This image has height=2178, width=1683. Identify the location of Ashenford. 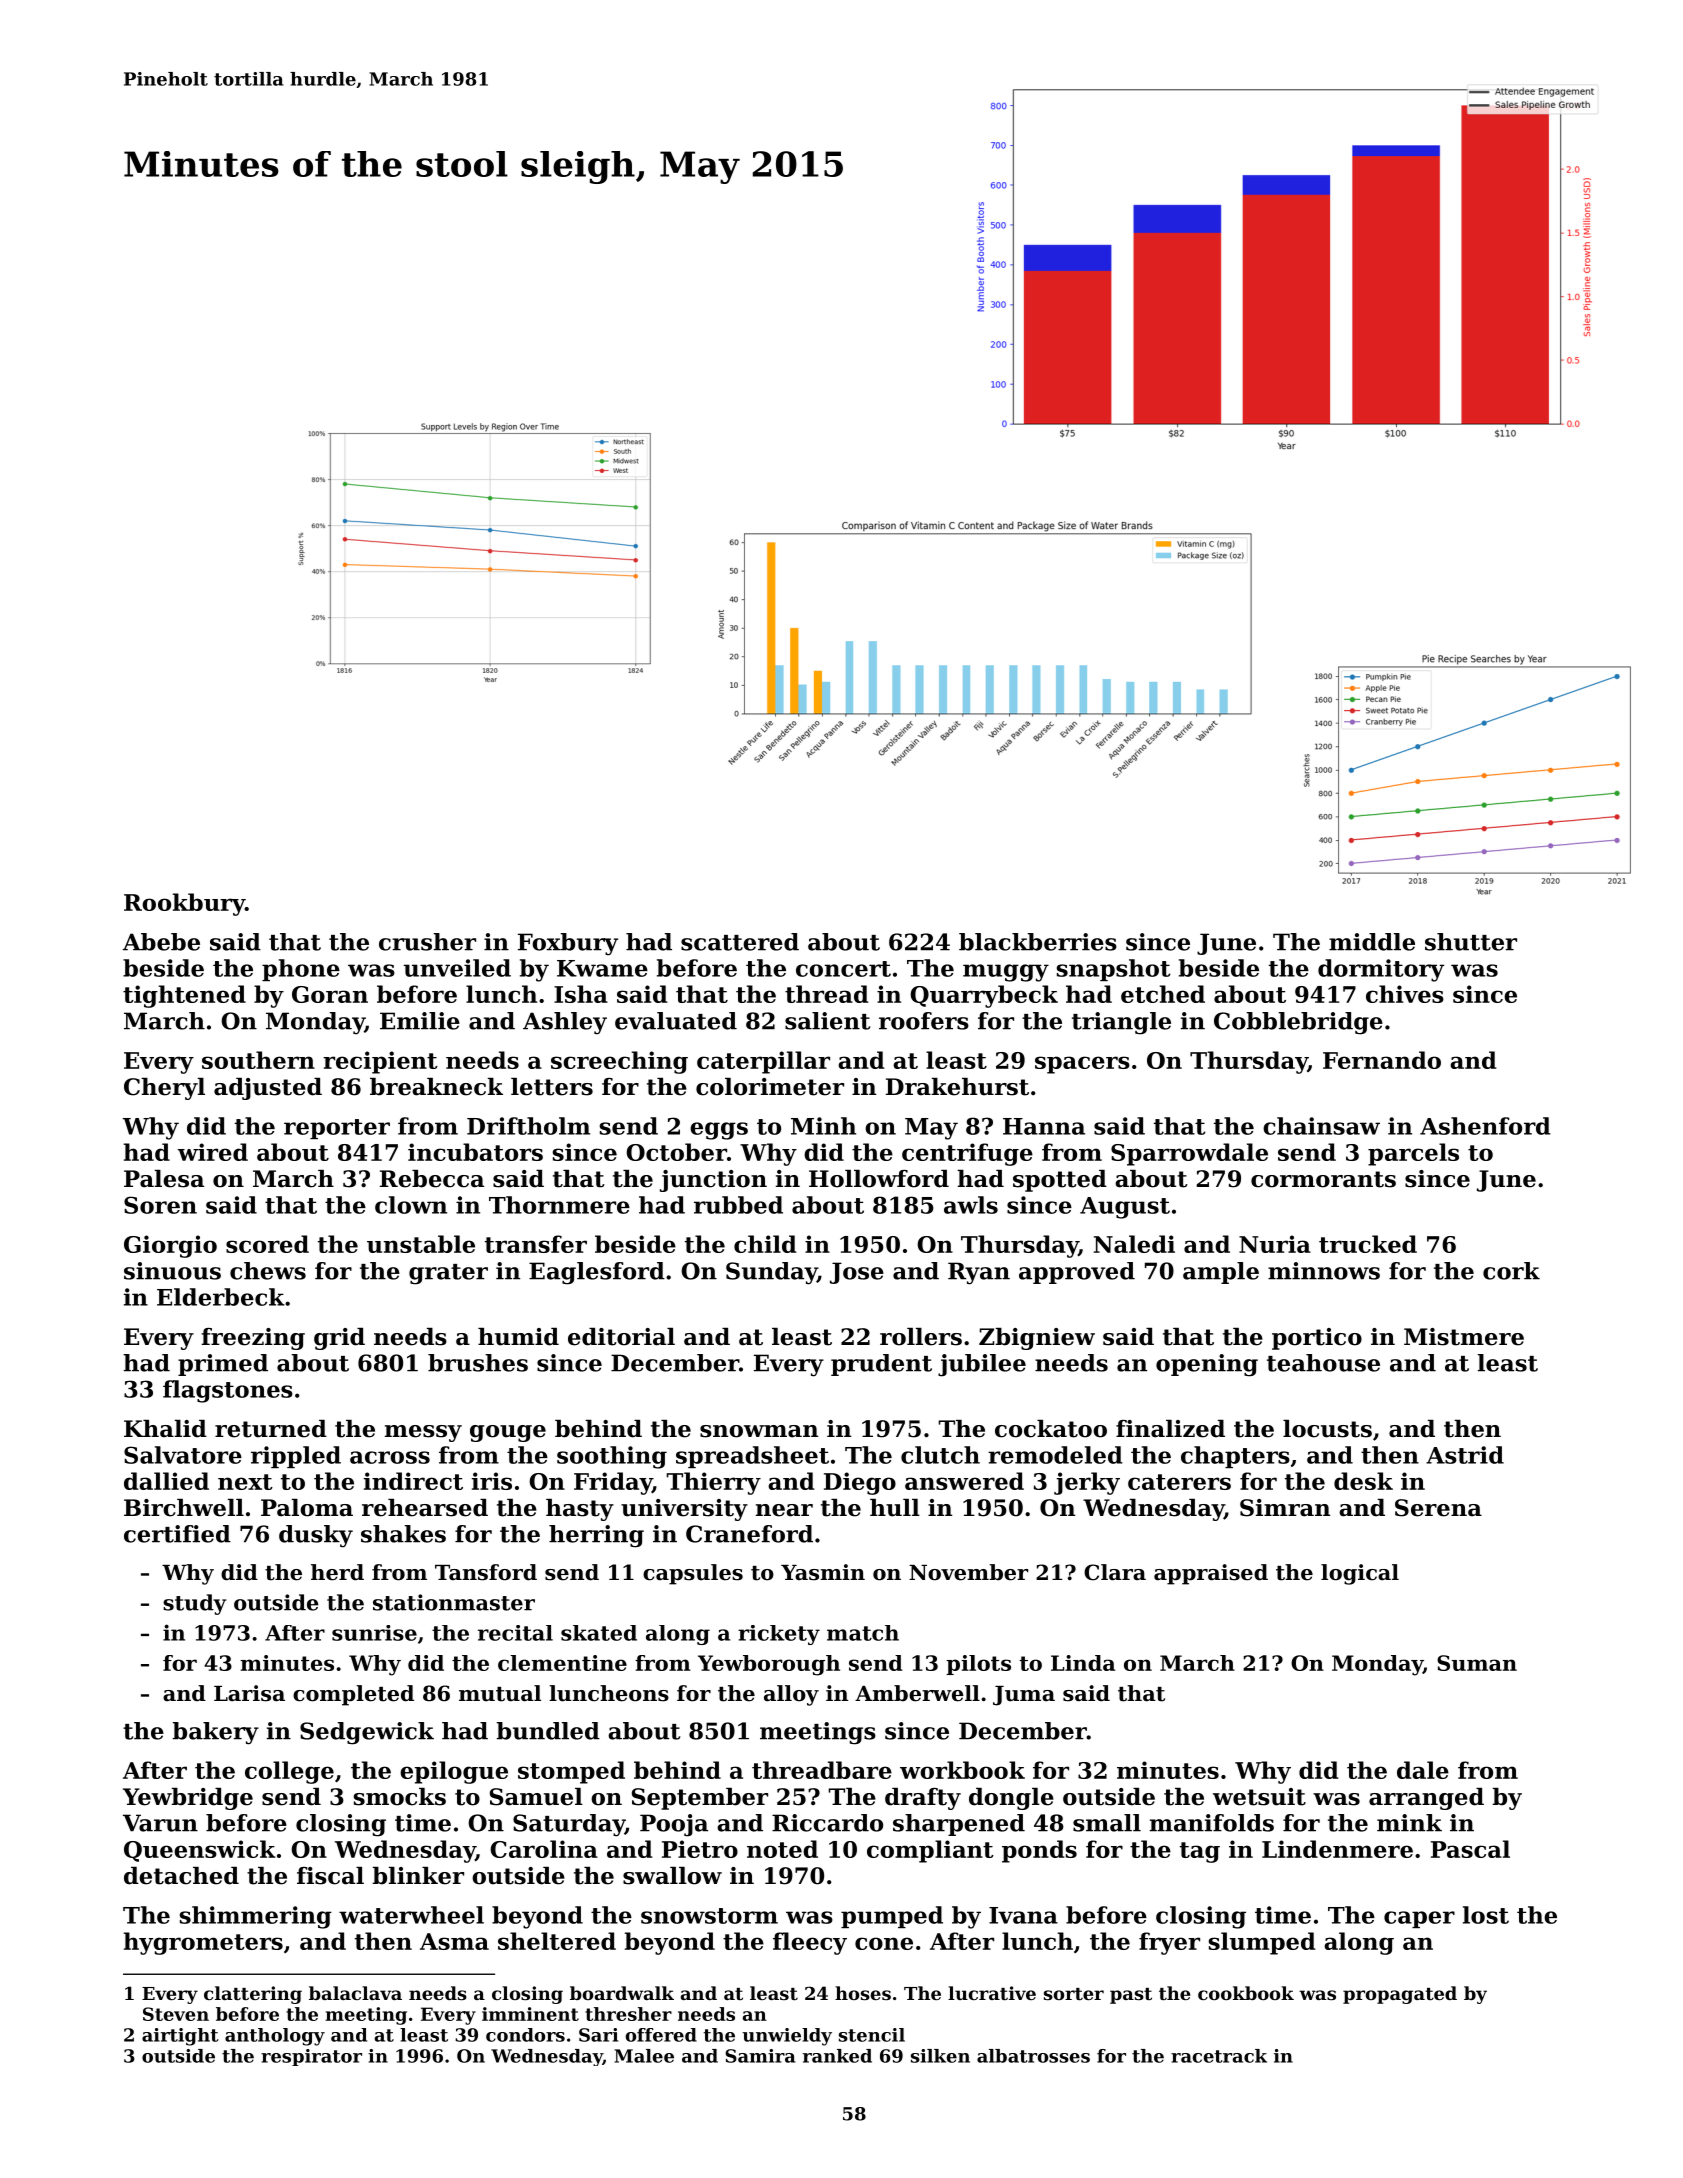
(1485, 1126).
